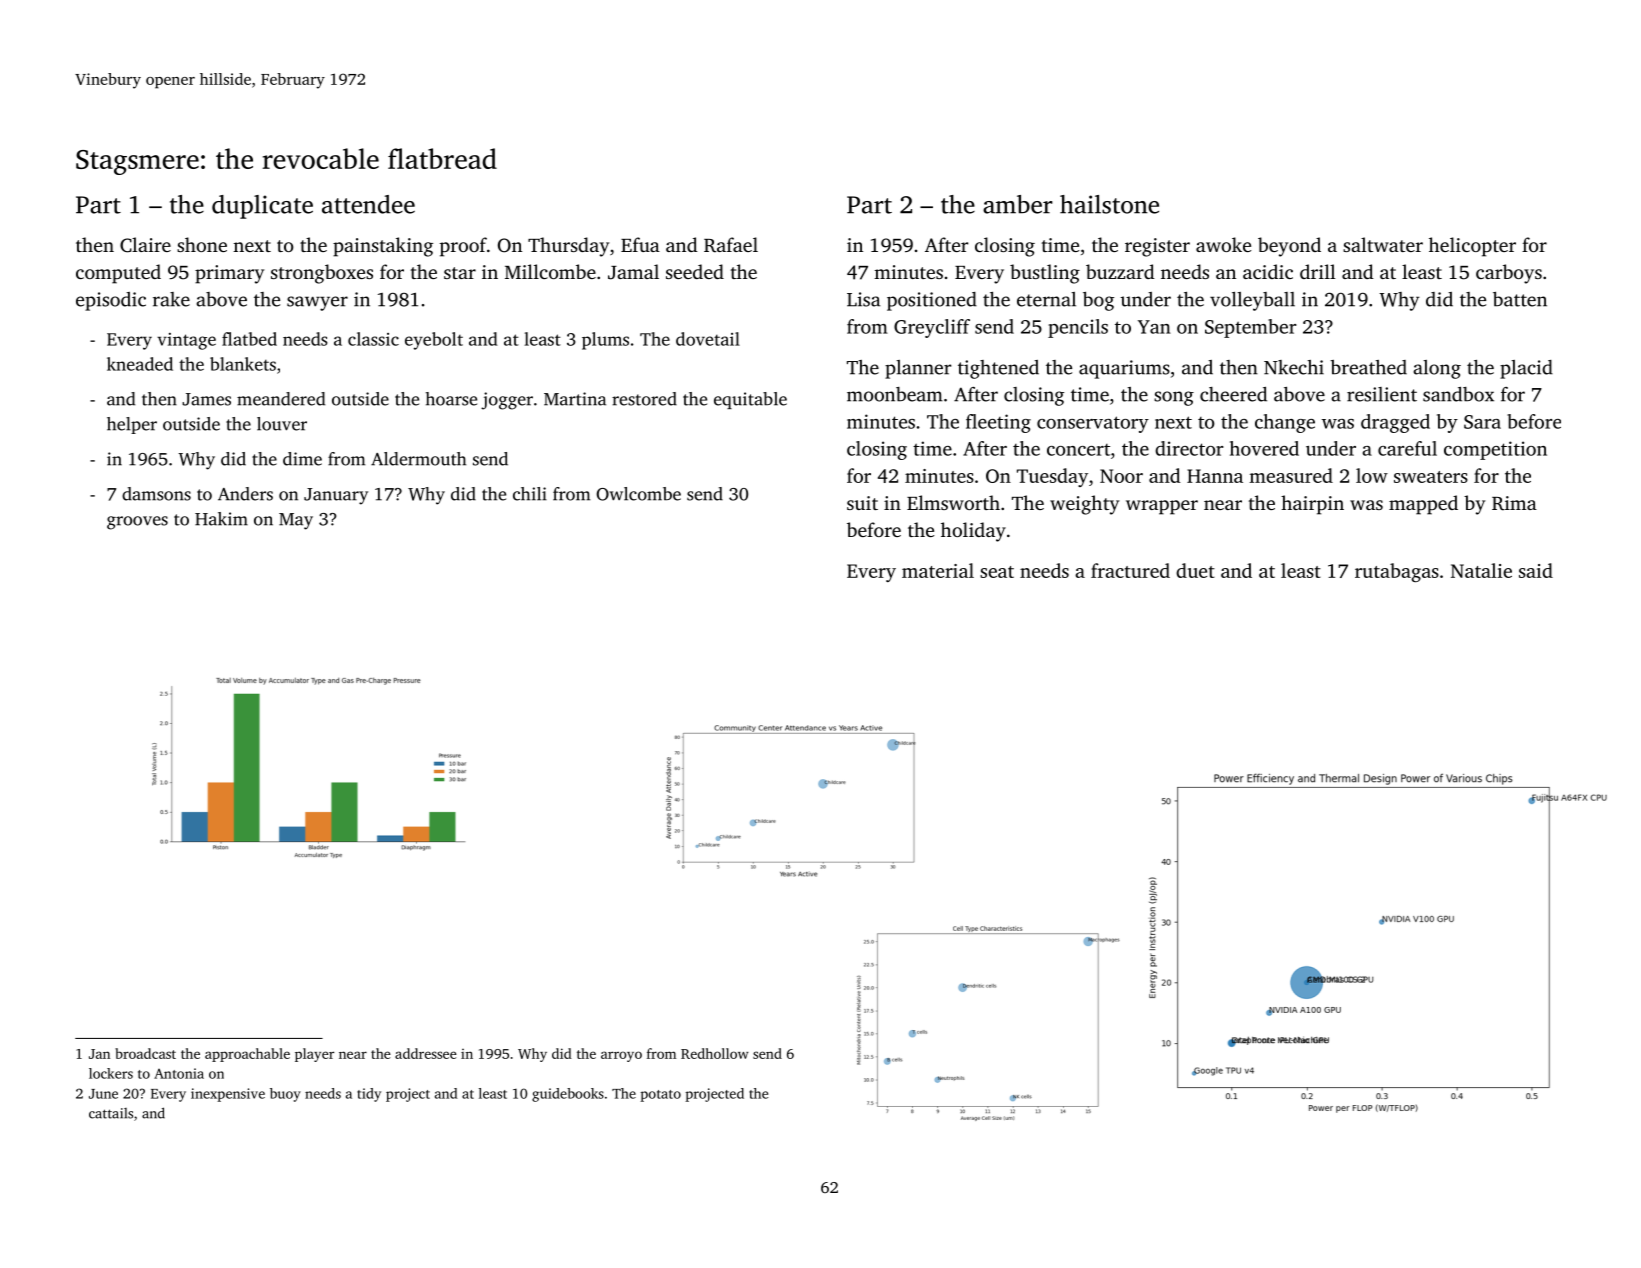 The image size is (1641, 1268). I want to click on helper, so click(132, 425).
